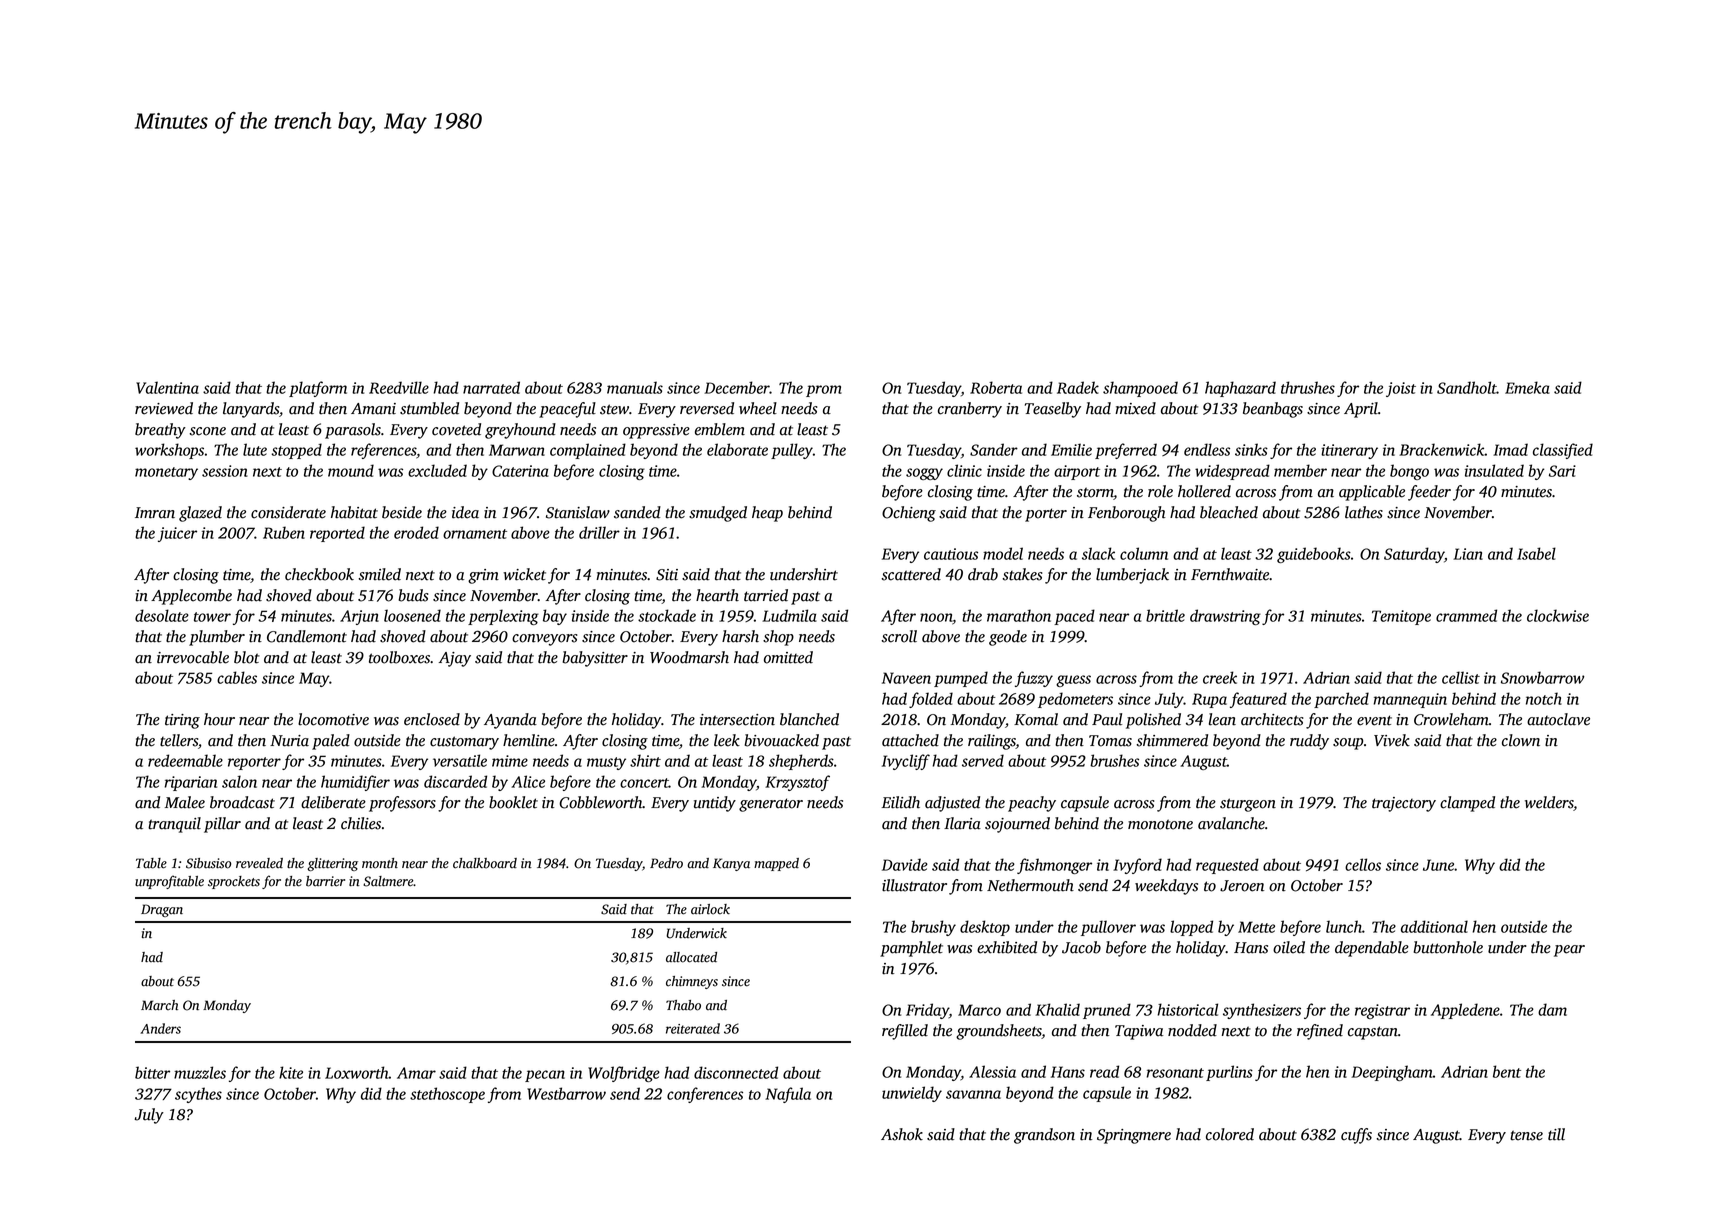 This page has width=1733, height=1225. I want to click on pear, so click(1569, 951).
